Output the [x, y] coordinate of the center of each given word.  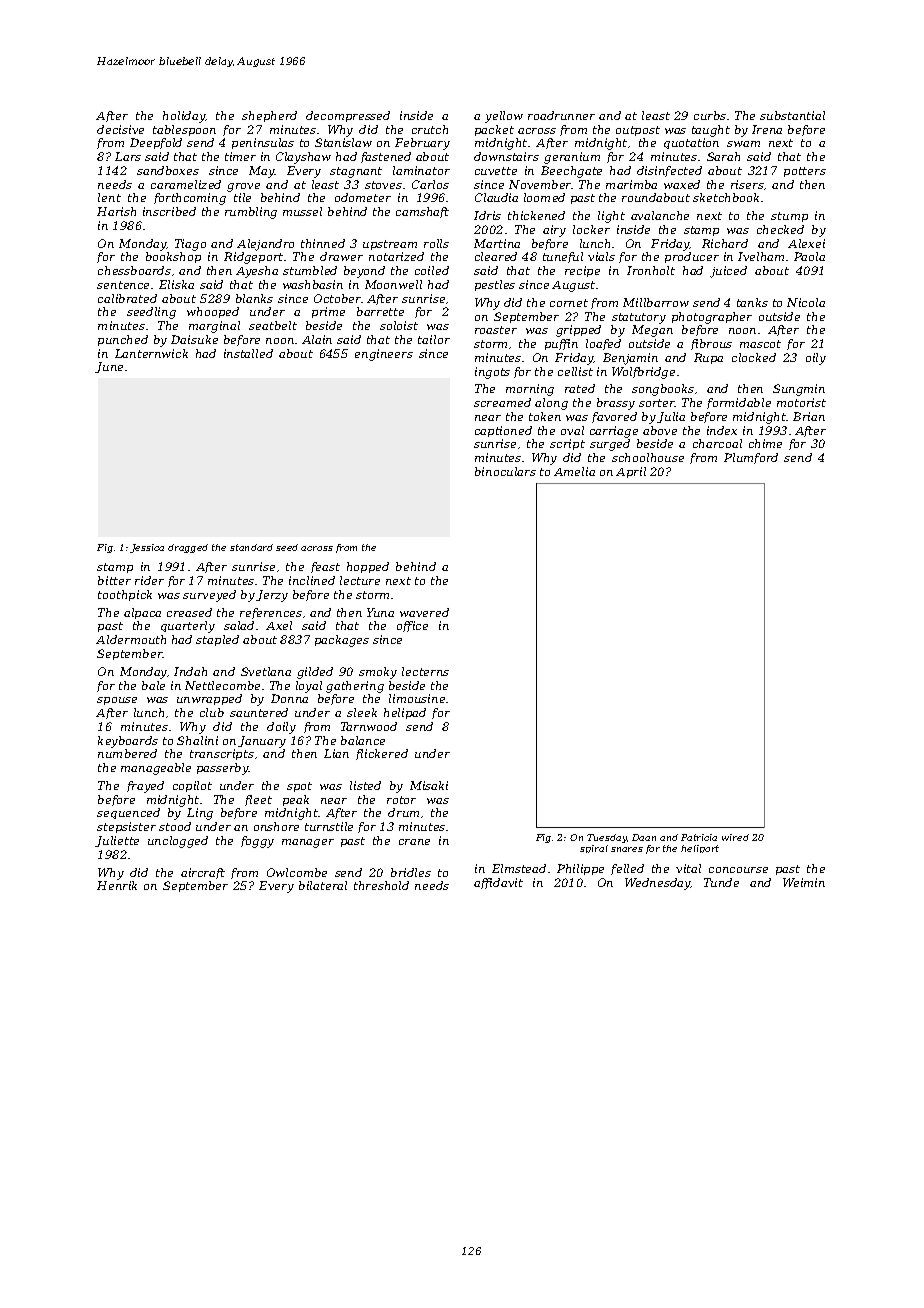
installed [248, 353]
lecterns [425, 671]
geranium [572, 158]
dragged [188, 548]
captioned [503, 431]
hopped [368, 567]
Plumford [751, 458]
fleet [258, 800]
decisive [120, 129]
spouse [117, 701]
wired [735, 837]
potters [805, 172]
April [631, 472]
